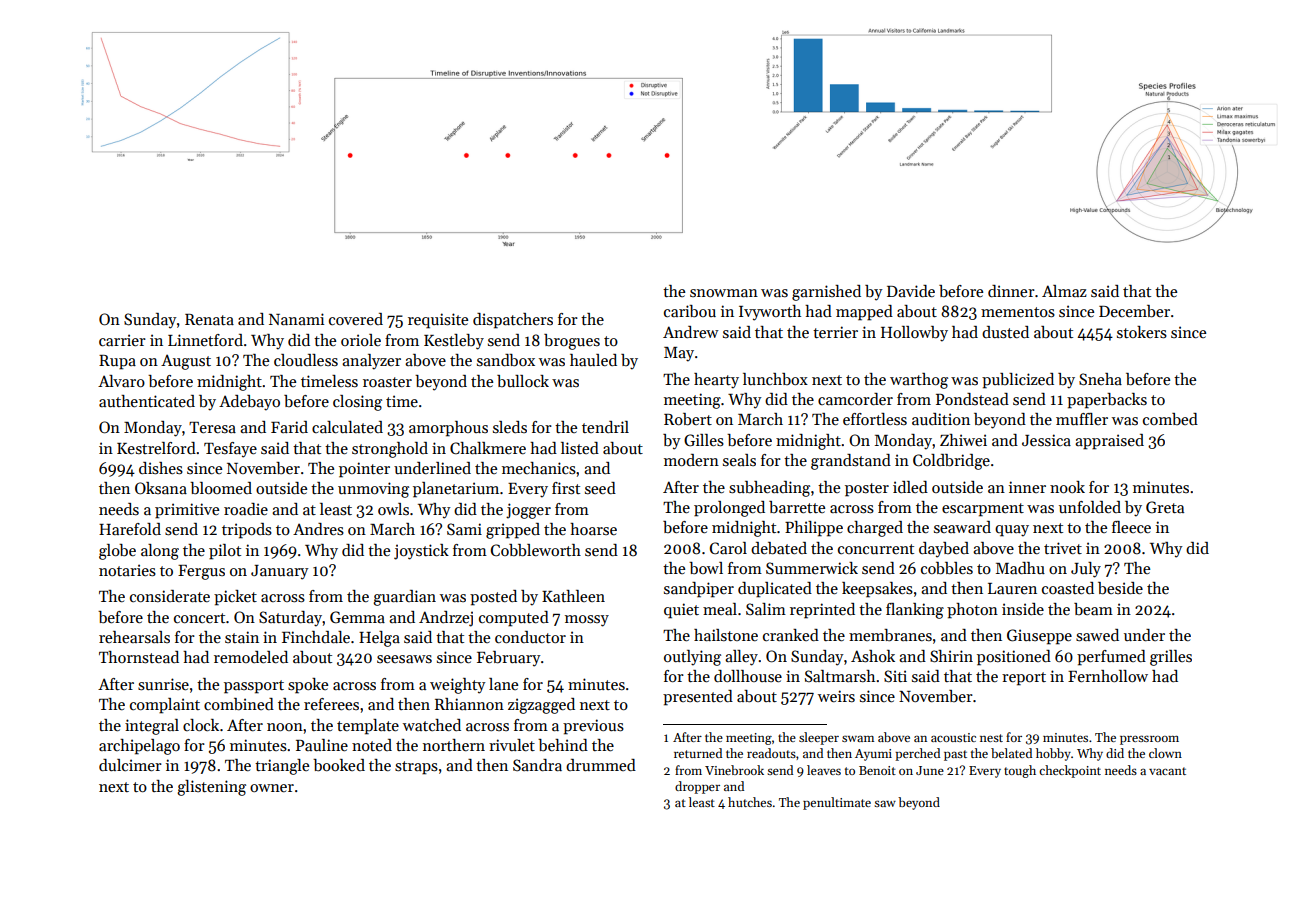 The width and height of the screenshot is (1308, 924). What do you see at coordinates (139, 657) in the screenshot?
I see `Thornstead` at bounding box center [139, 657].
